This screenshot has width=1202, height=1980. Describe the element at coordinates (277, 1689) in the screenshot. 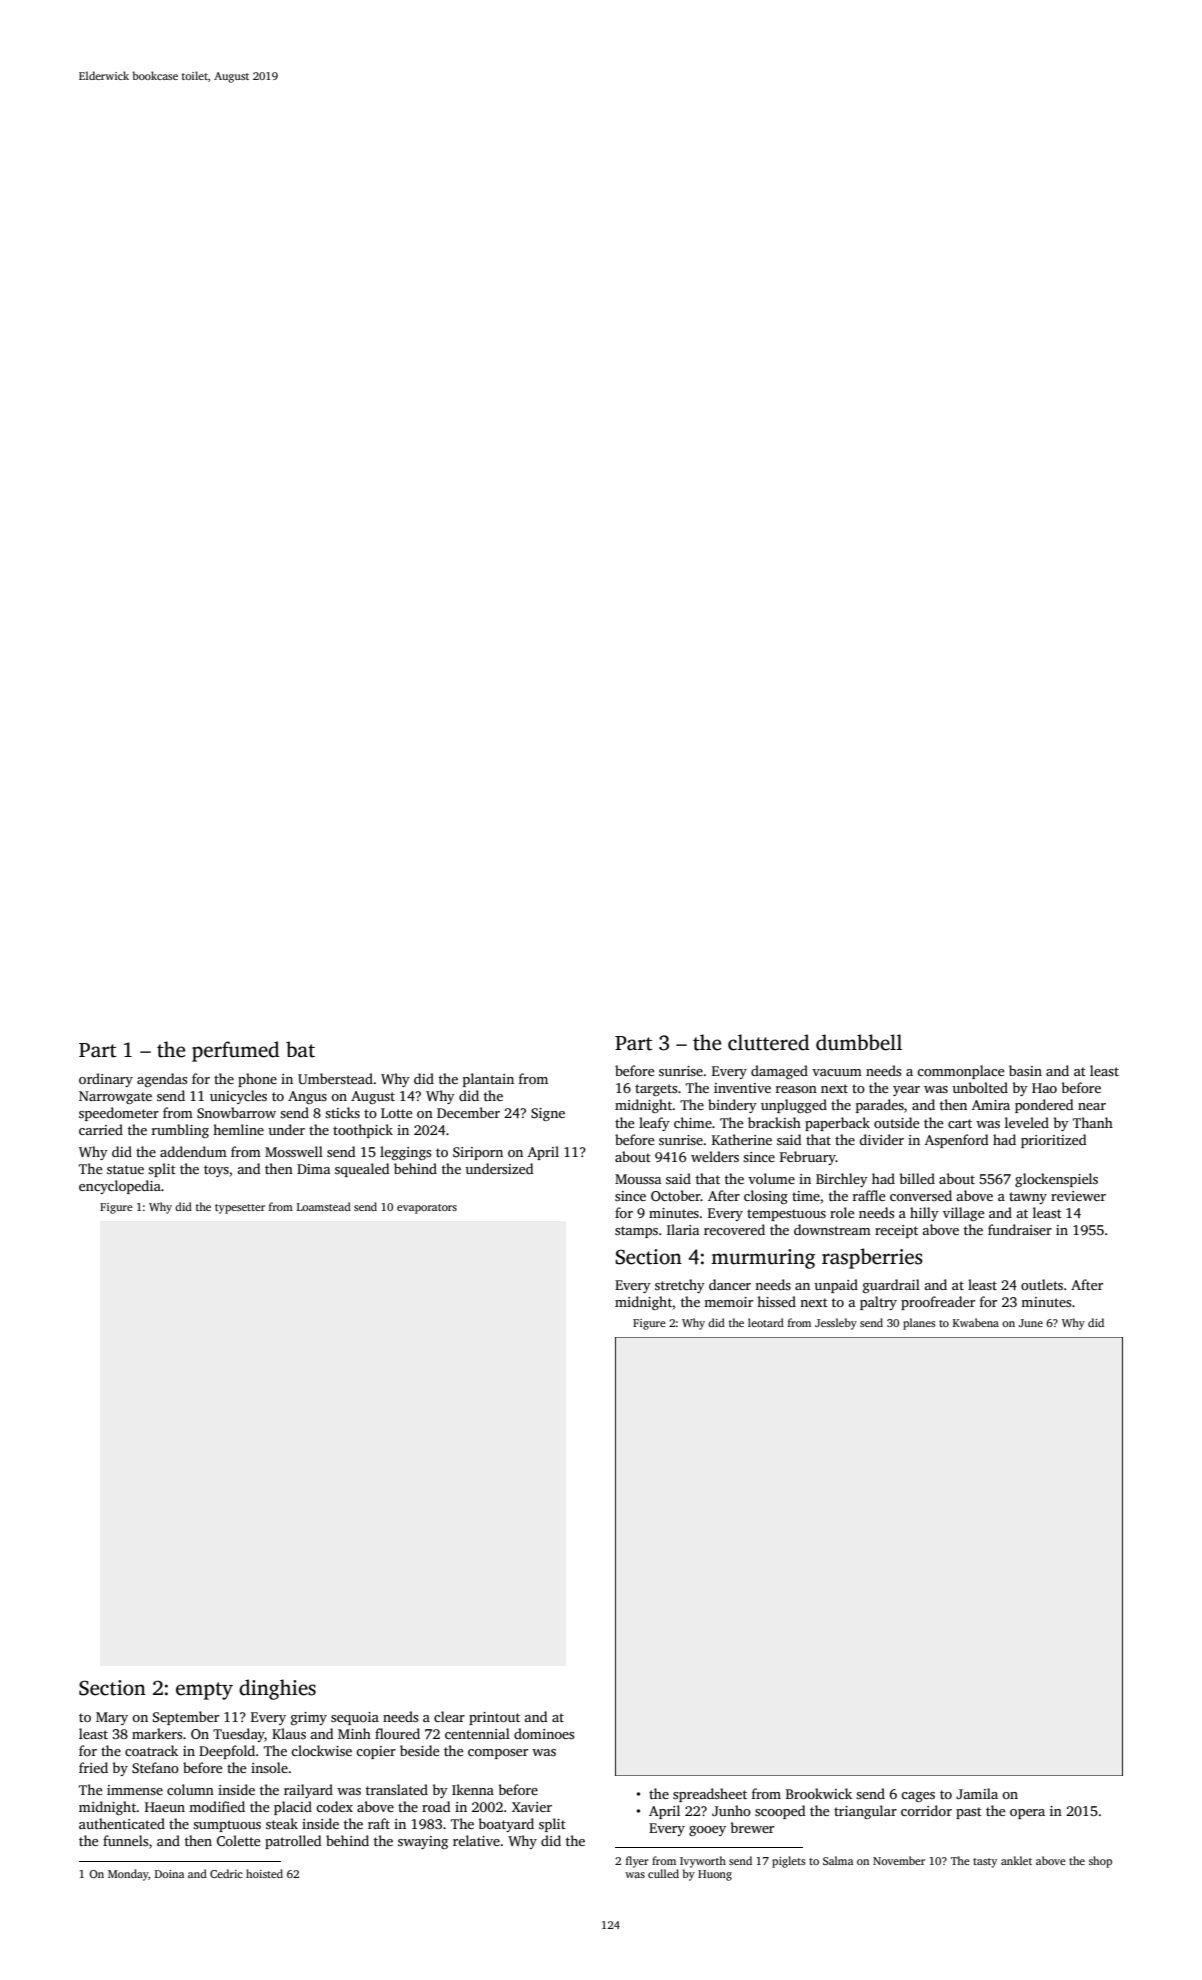

I see `dinghies` at that location.
